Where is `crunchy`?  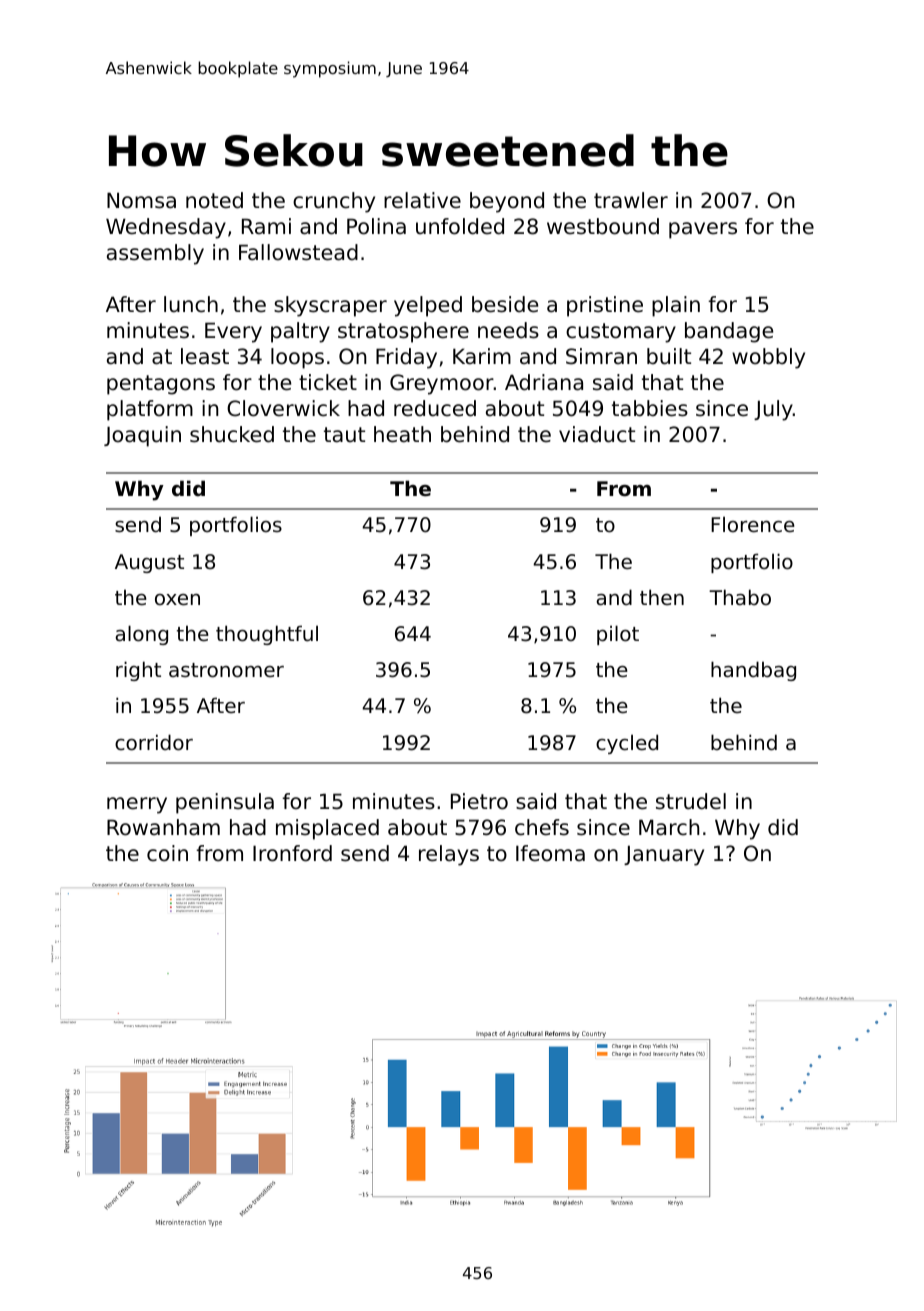
crunchy is located at coordinates (334, 202).
